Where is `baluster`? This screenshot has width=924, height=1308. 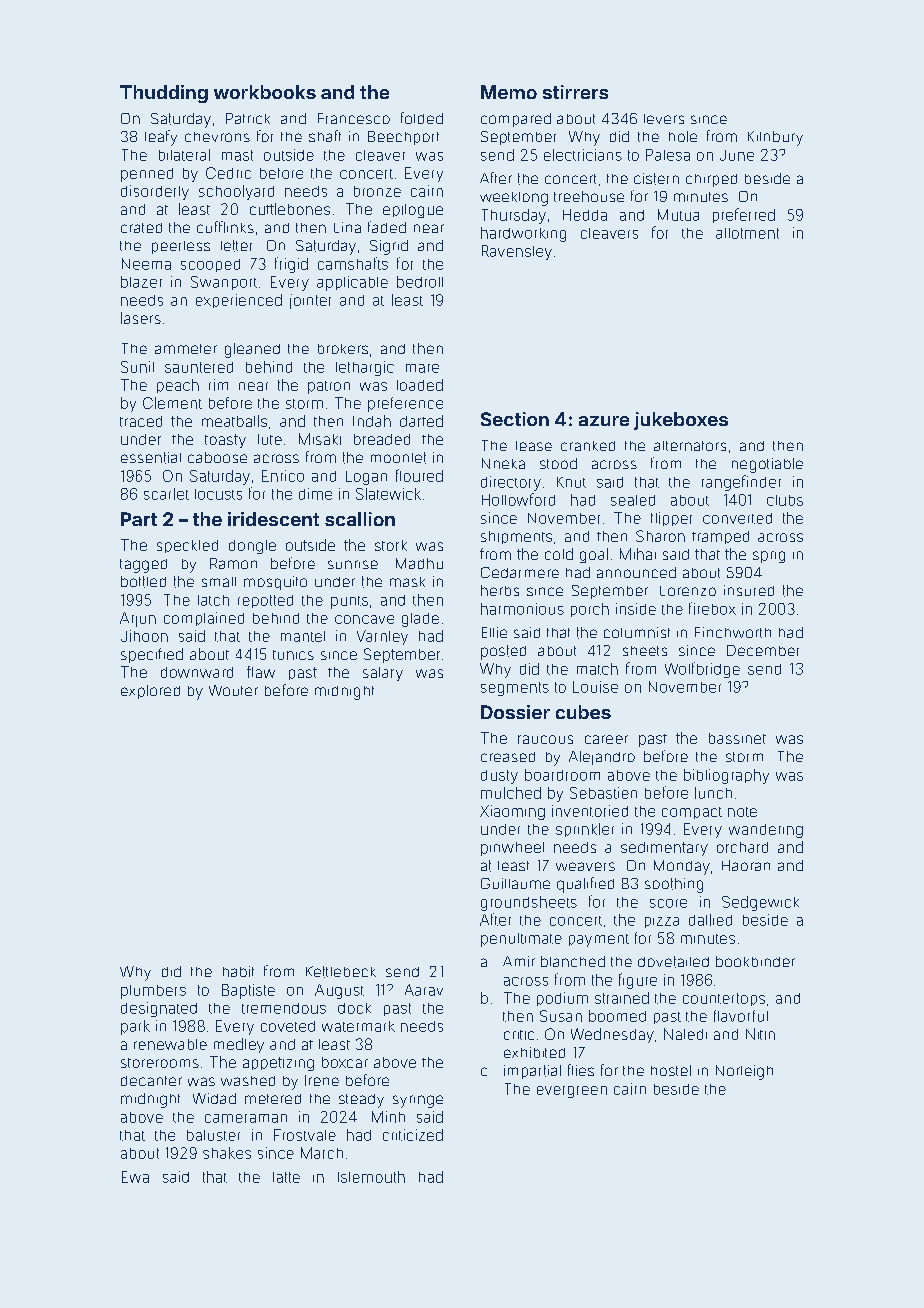
baluster is located at coordinates (213, 1135).
